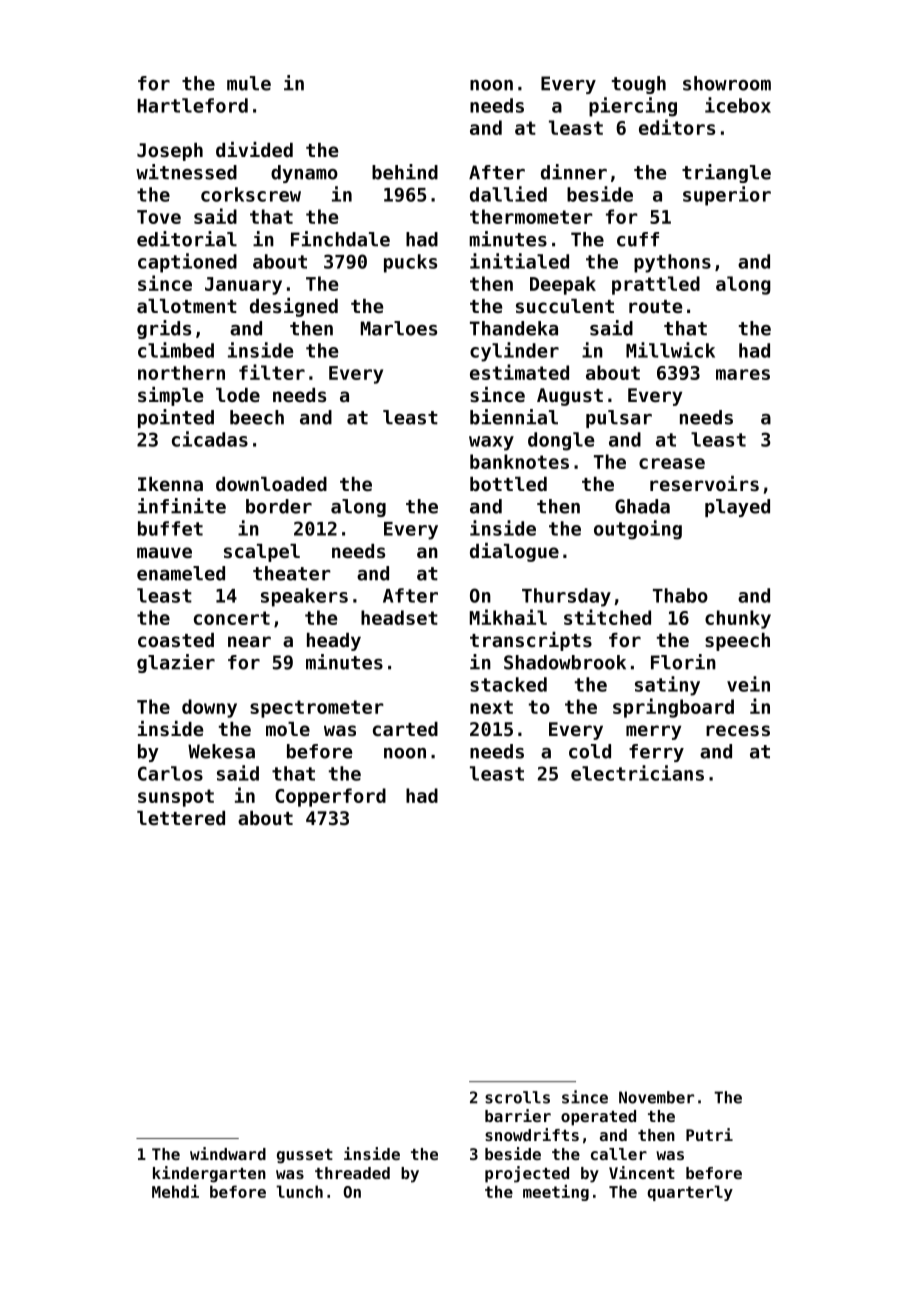 This screenshot has width=908, height=1316. Describe the element at coordinates (508, 484) in the screenshot. I see `bottled` at that location.
